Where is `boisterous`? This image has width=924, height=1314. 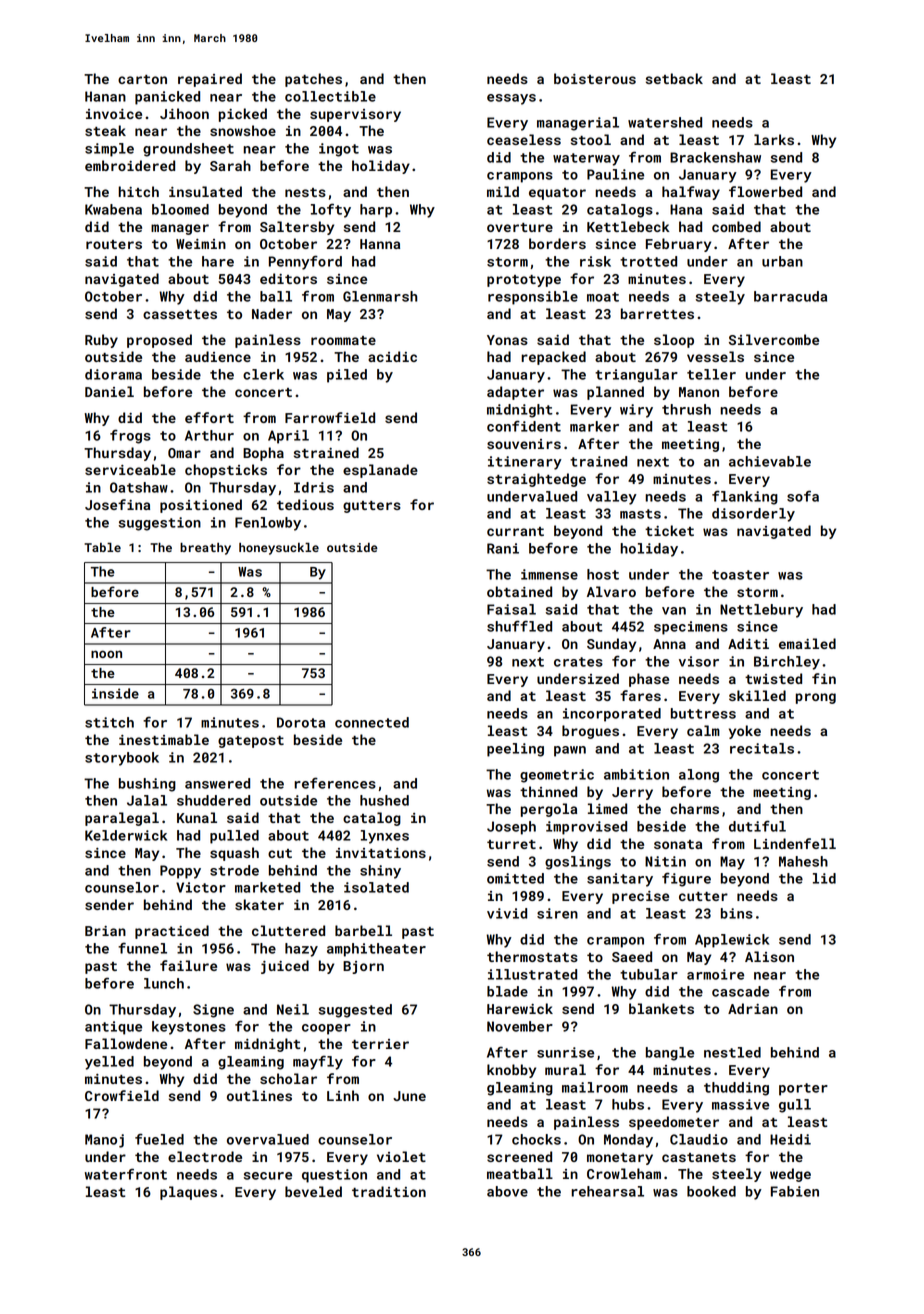
boisterous is located at coordinates (595, 78).
